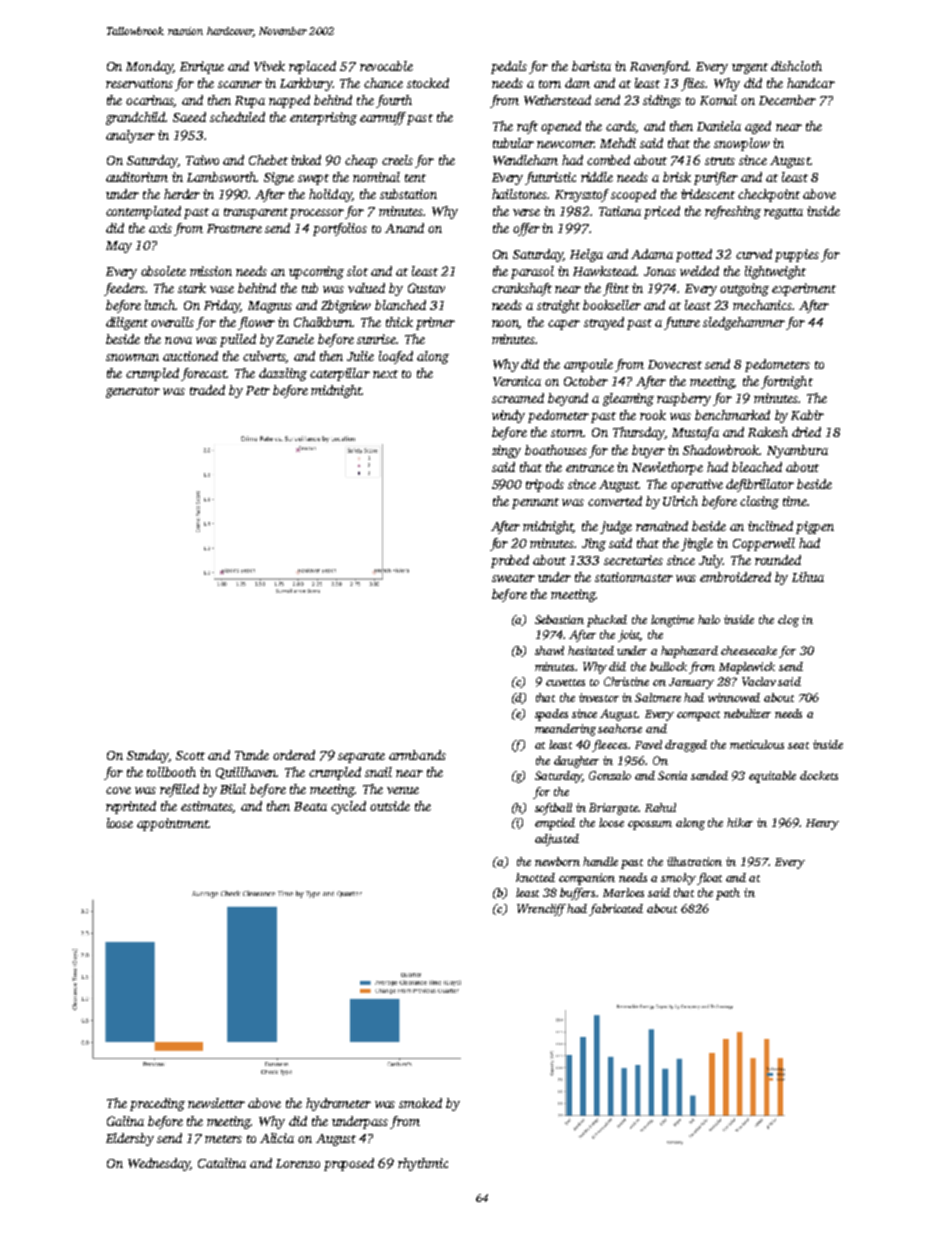 The width and height of the page is (952, 1233). I want to click on Galina, so click(125, 1121).
